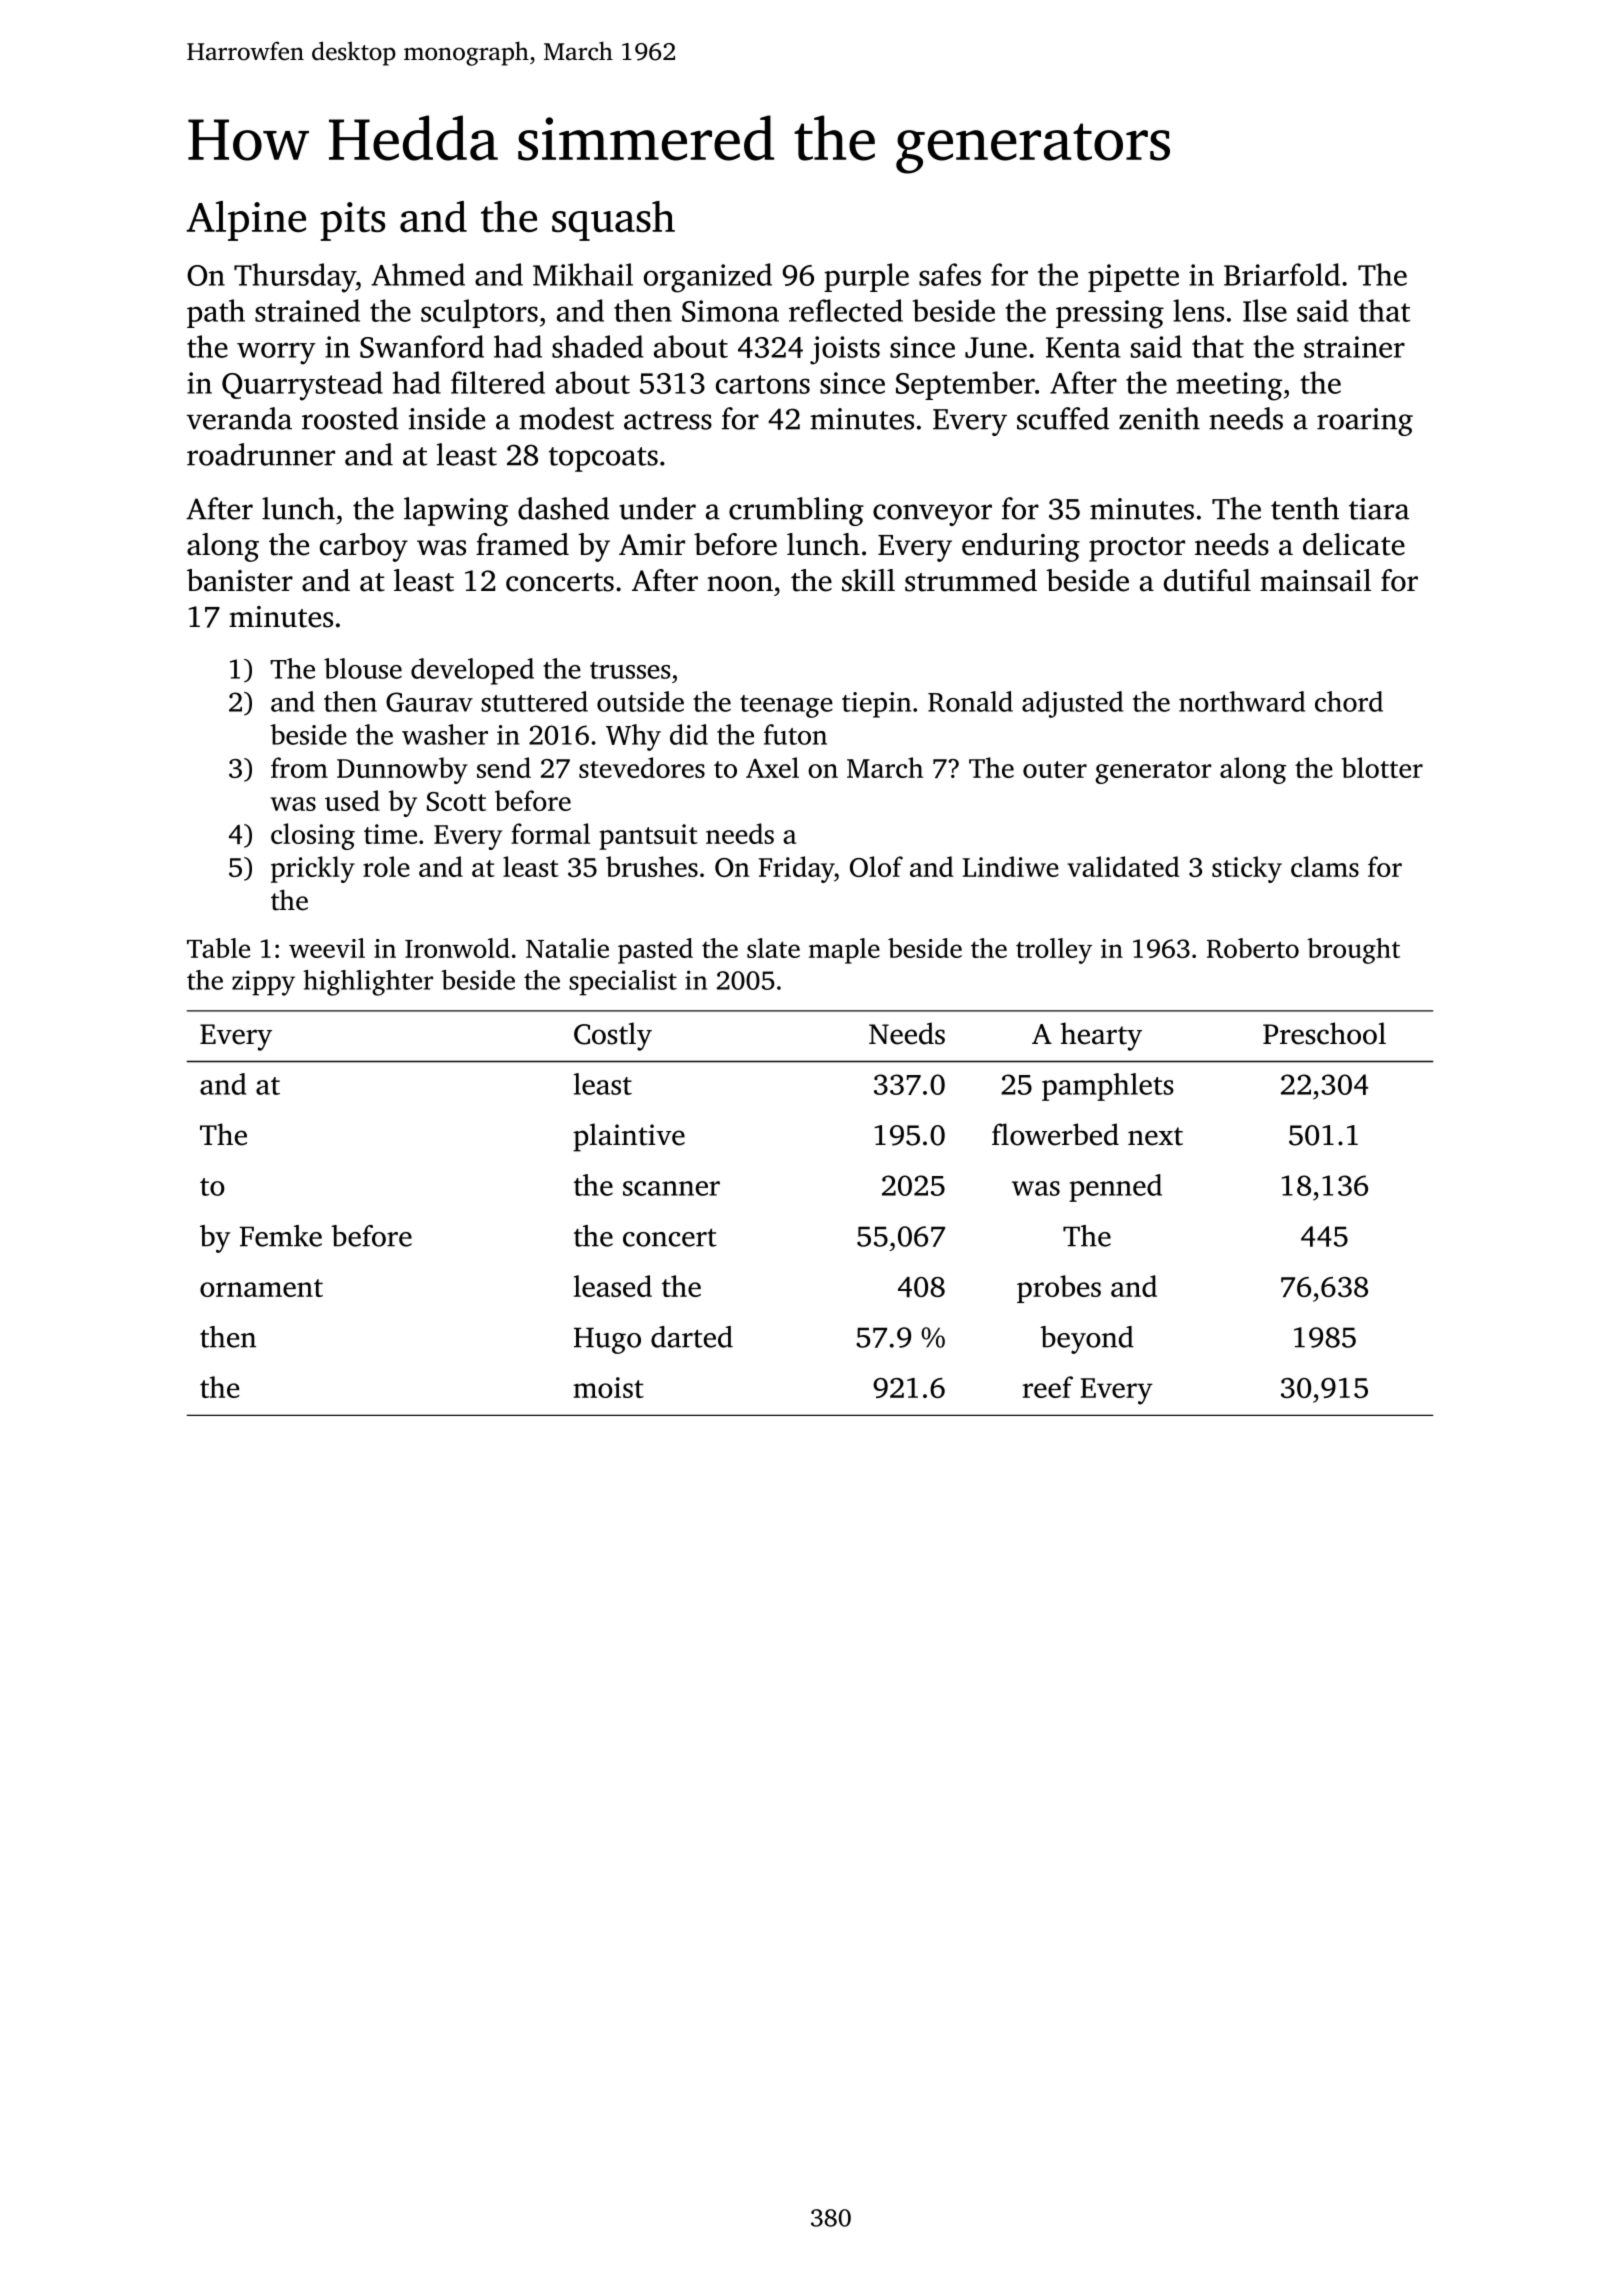 The width and height of the document is (1620, 2292). Describe the element at coordinates (246, 221) in the document. I see `Alpine` at that location.
